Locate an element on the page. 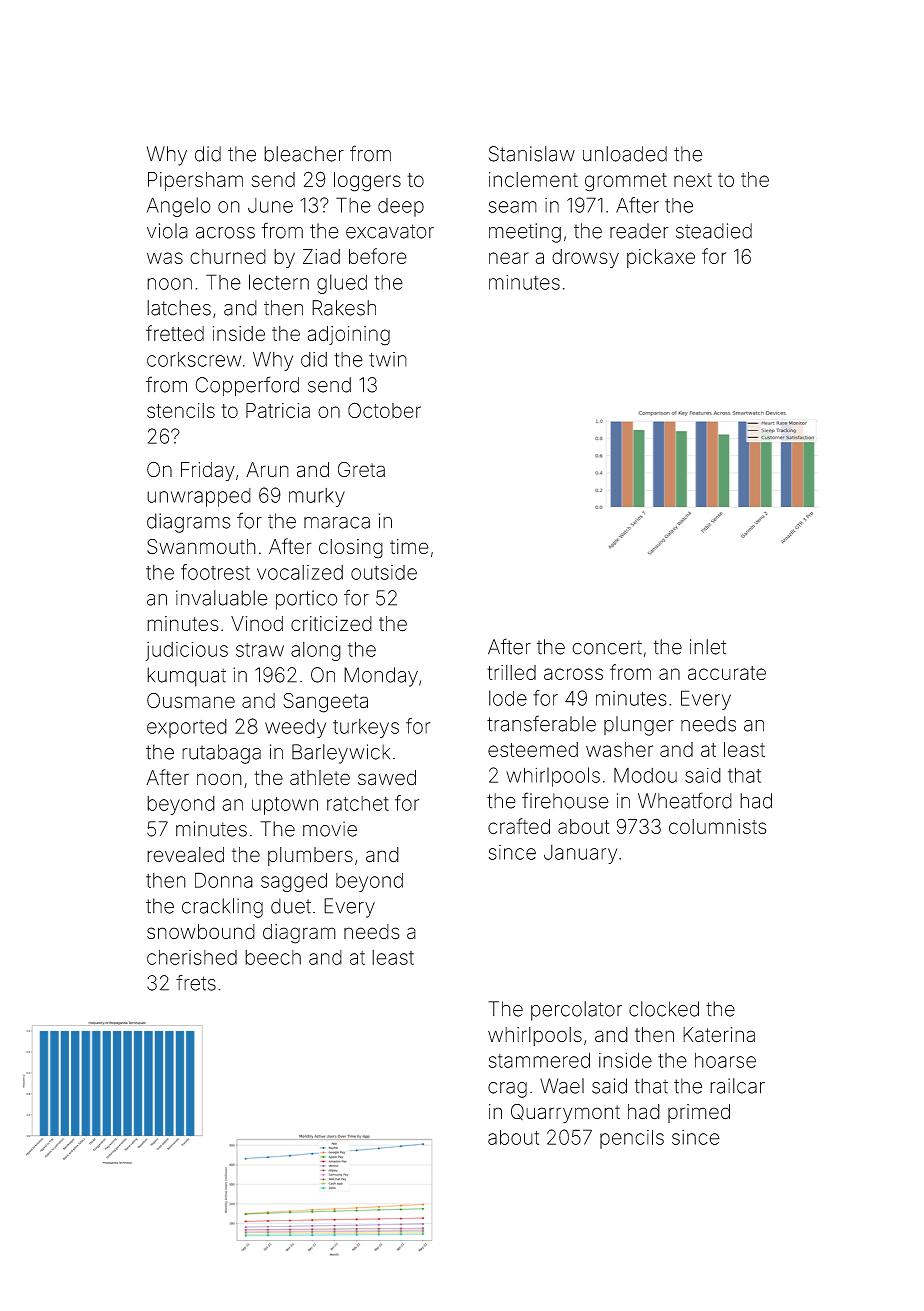 The width and height of the page is (924, 1311). near is located at coordinates (509, 258).
